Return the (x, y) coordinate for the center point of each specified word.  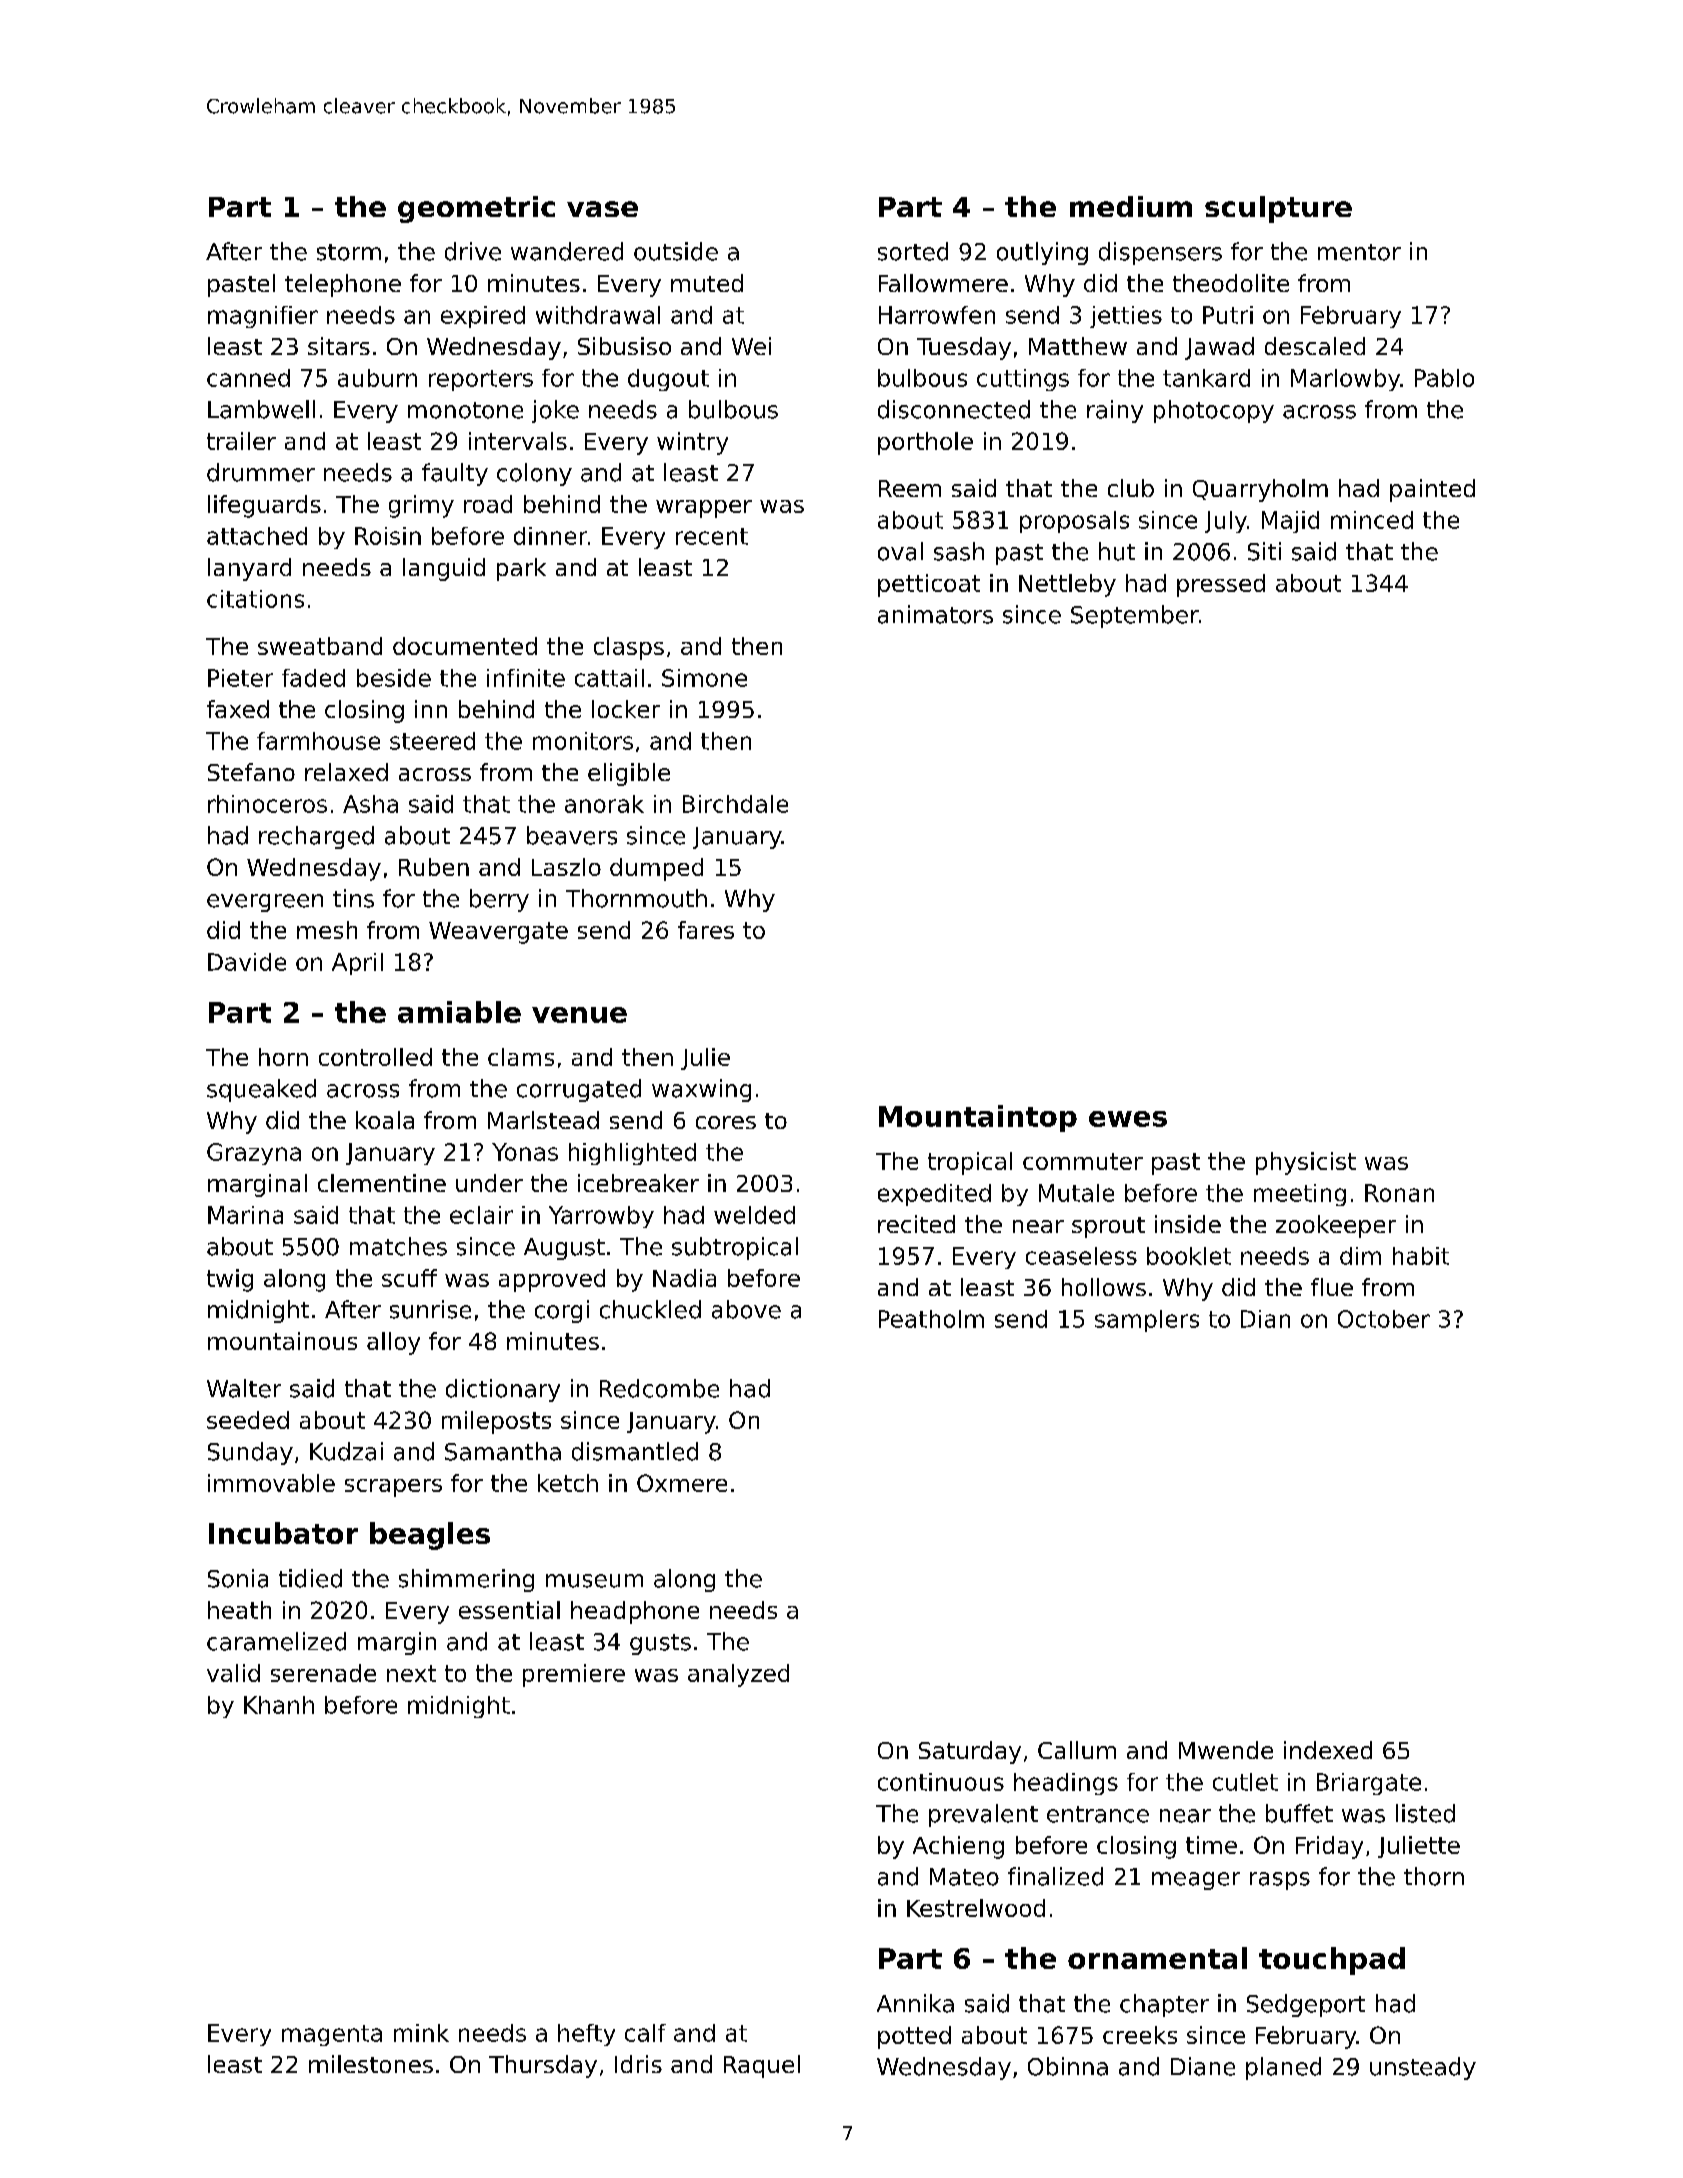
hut (1117, 551)
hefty (586, 2035)
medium (1131, 206)
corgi (562, 1311)
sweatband (320, 646)
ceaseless (1081, 1256)
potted (914, 2037)
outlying (1042, 253)
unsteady (1423, 2068)
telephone (343, 285)
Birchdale (735, 804)
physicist (1306, 1163)
